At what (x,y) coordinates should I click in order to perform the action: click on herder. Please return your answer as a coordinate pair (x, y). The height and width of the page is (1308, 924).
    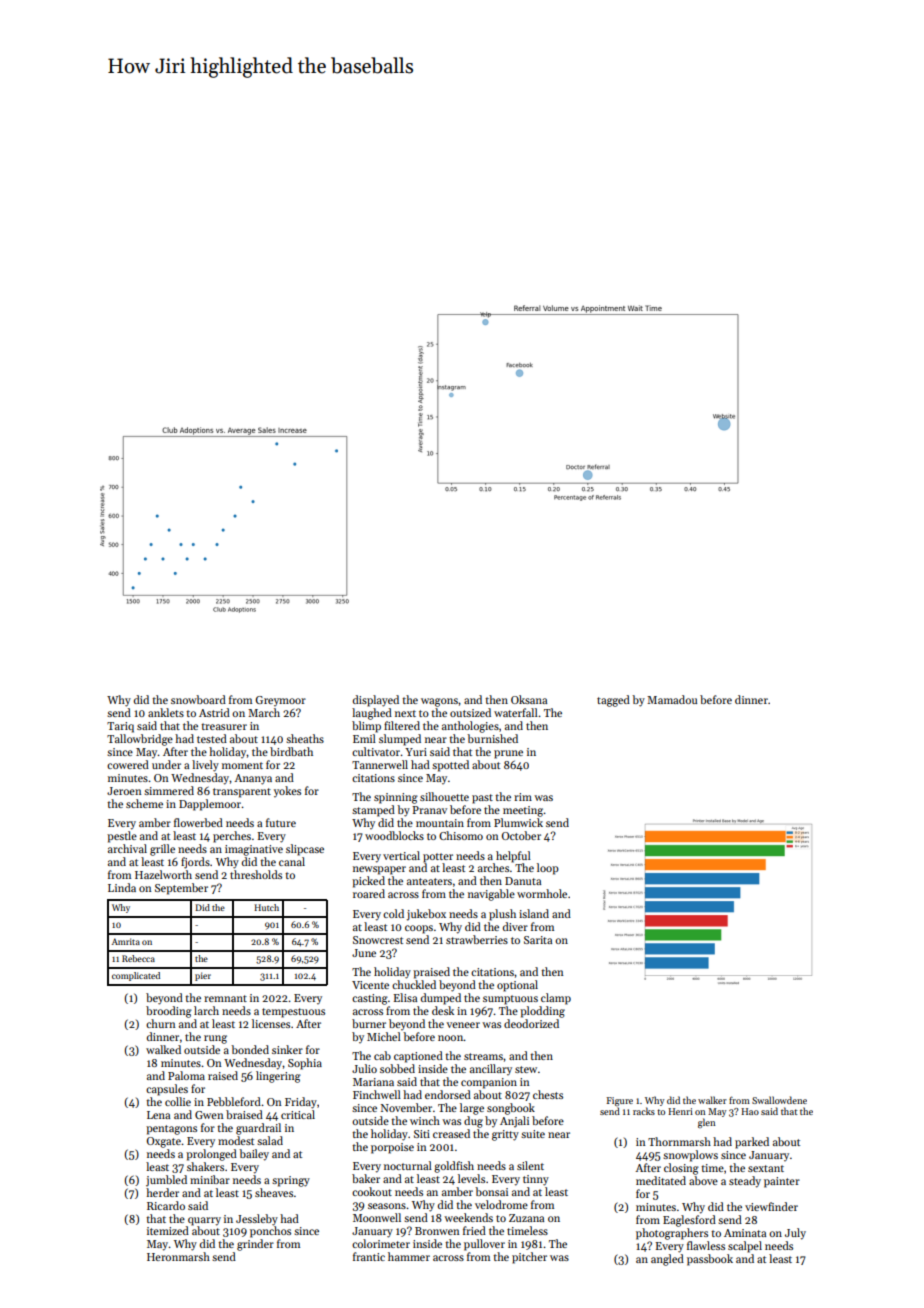
    Looking at the image, I should click on (162, 1192).
